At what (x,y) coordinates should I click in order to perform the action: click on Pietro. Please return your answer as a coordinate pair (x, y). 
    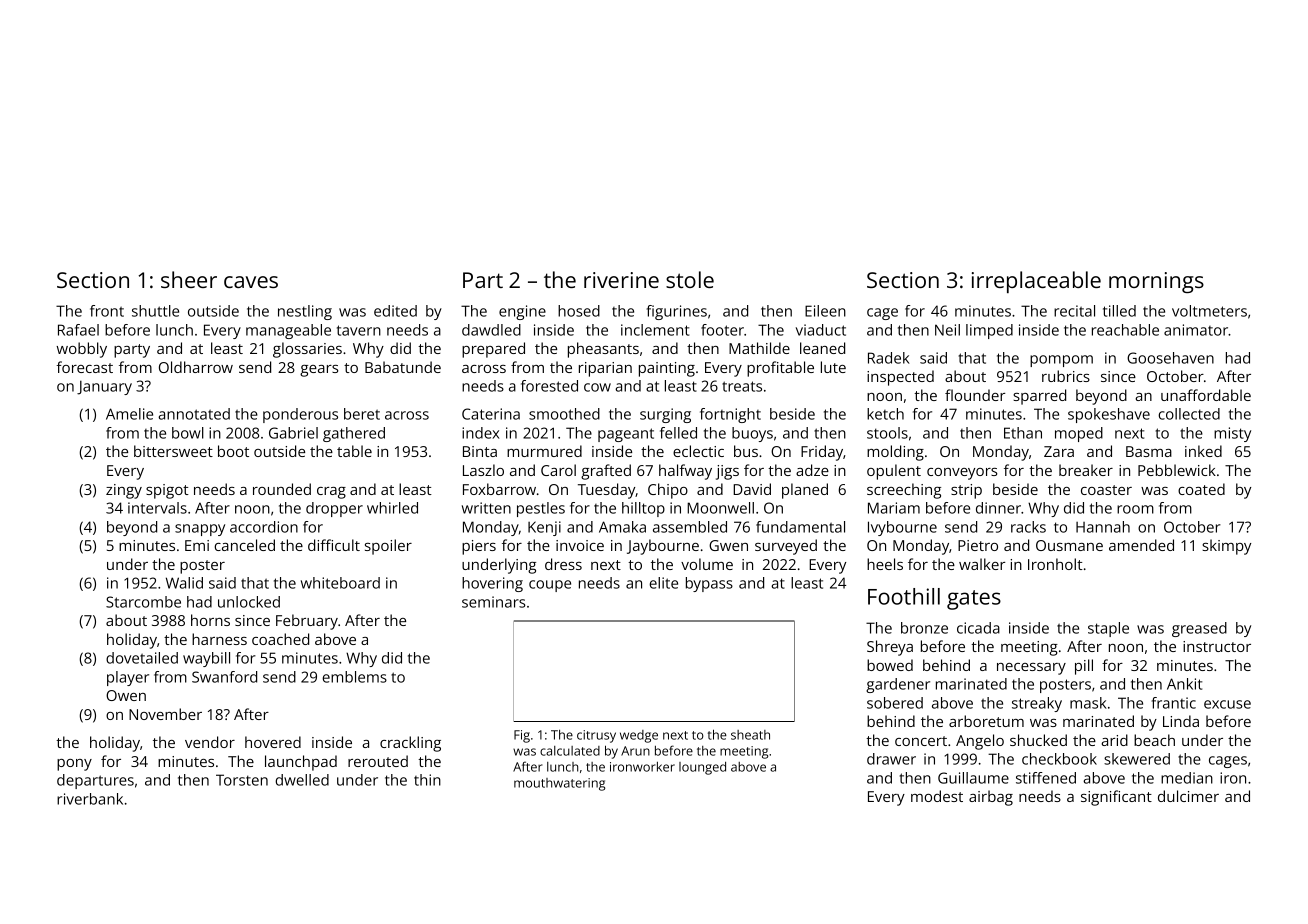
    Looking at the image, I should click on (978, 545).
